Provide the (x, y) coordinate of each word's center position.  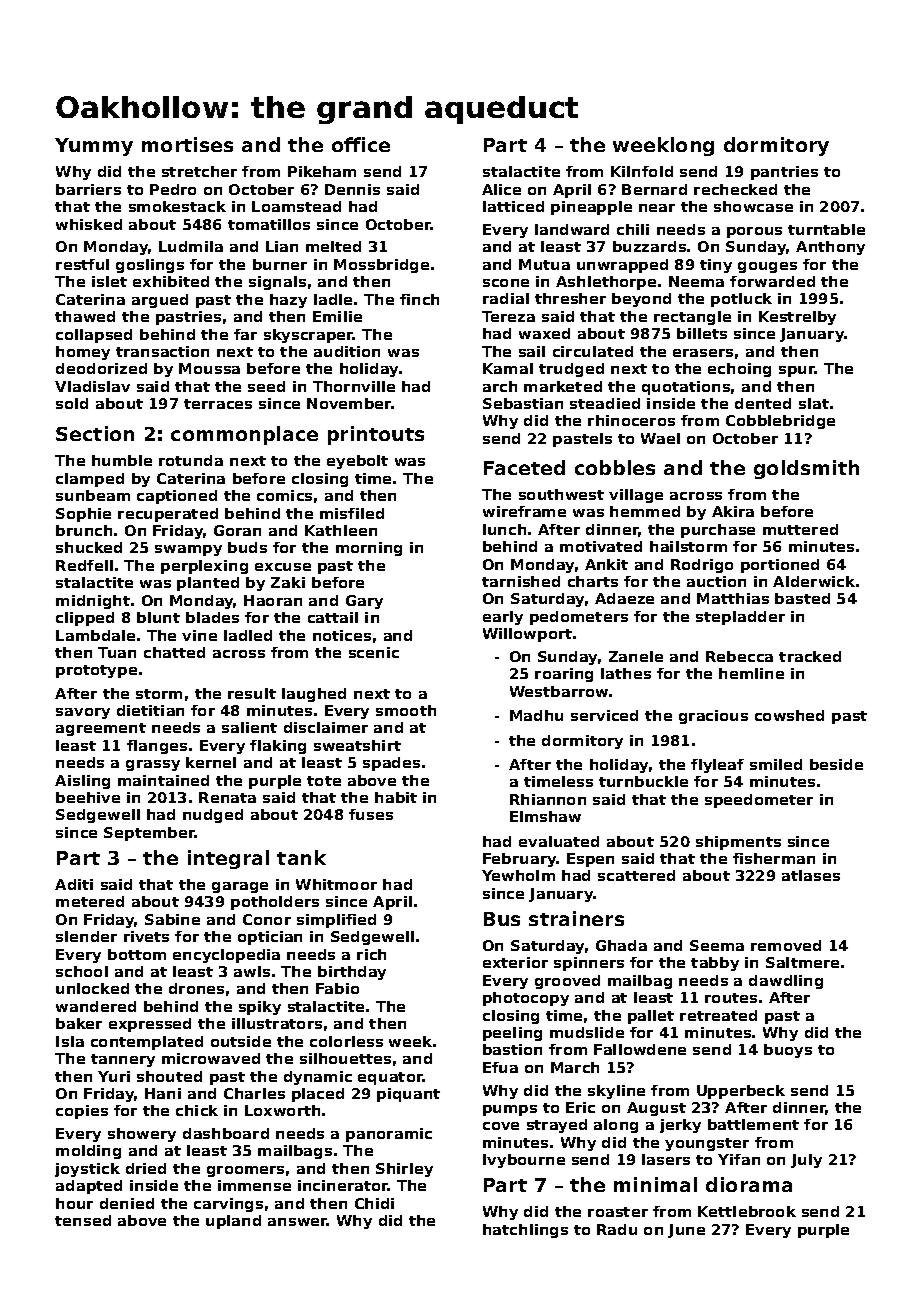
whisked (89, 224)
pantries (784, 173)
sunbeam (93, 495)
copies (82, 1112)
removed (786, 945)
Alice (501, 189)
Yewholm (518, 875)
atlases (811, 875)
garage (240, 887)
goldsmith (806, 469)
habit (396, 797)
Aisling (82, 782)
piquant (408, 1095)
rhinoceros (631, 420)
